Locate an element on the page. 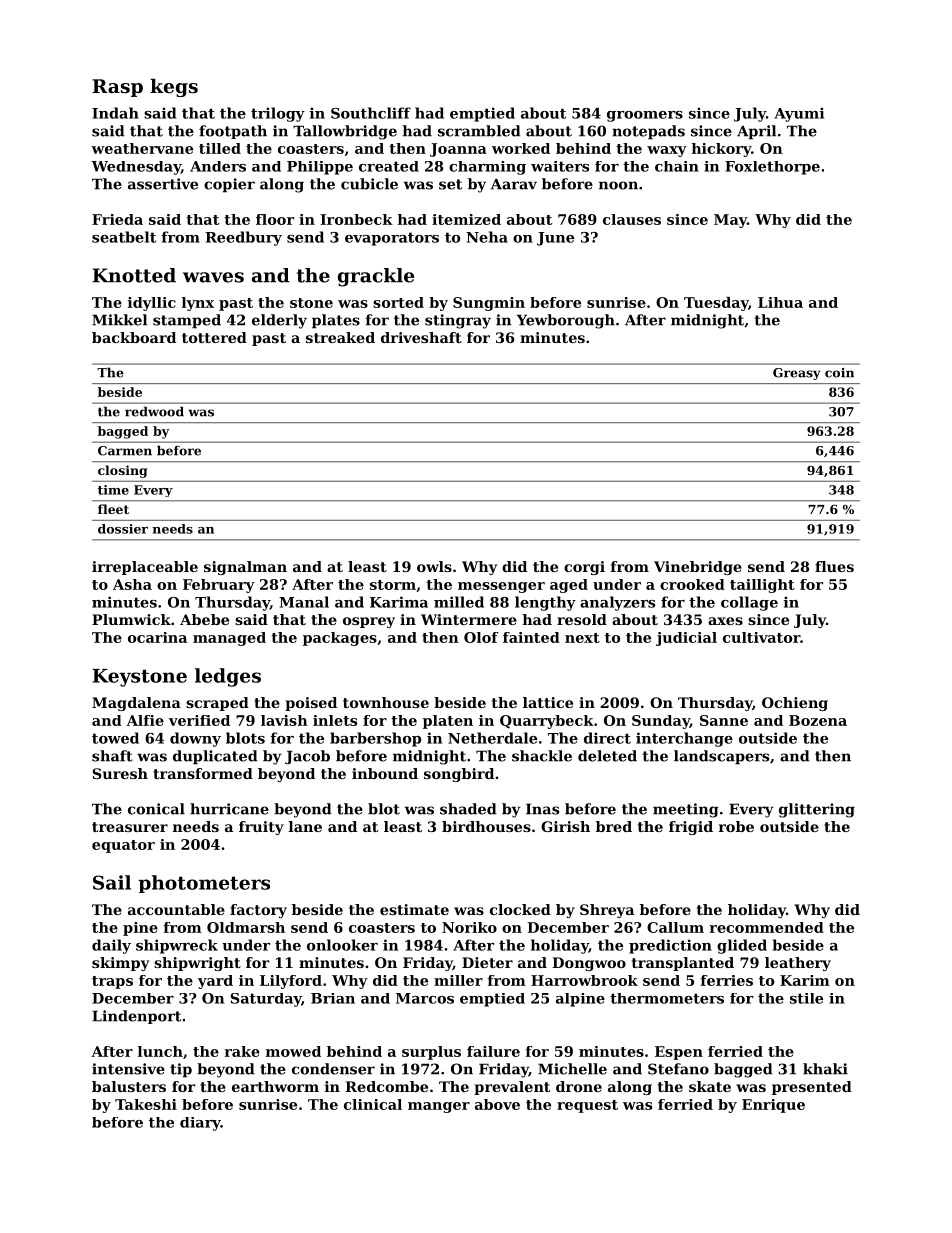 This page has height=1233, width=952. prevalent is located at coordinates (512, 1088).
